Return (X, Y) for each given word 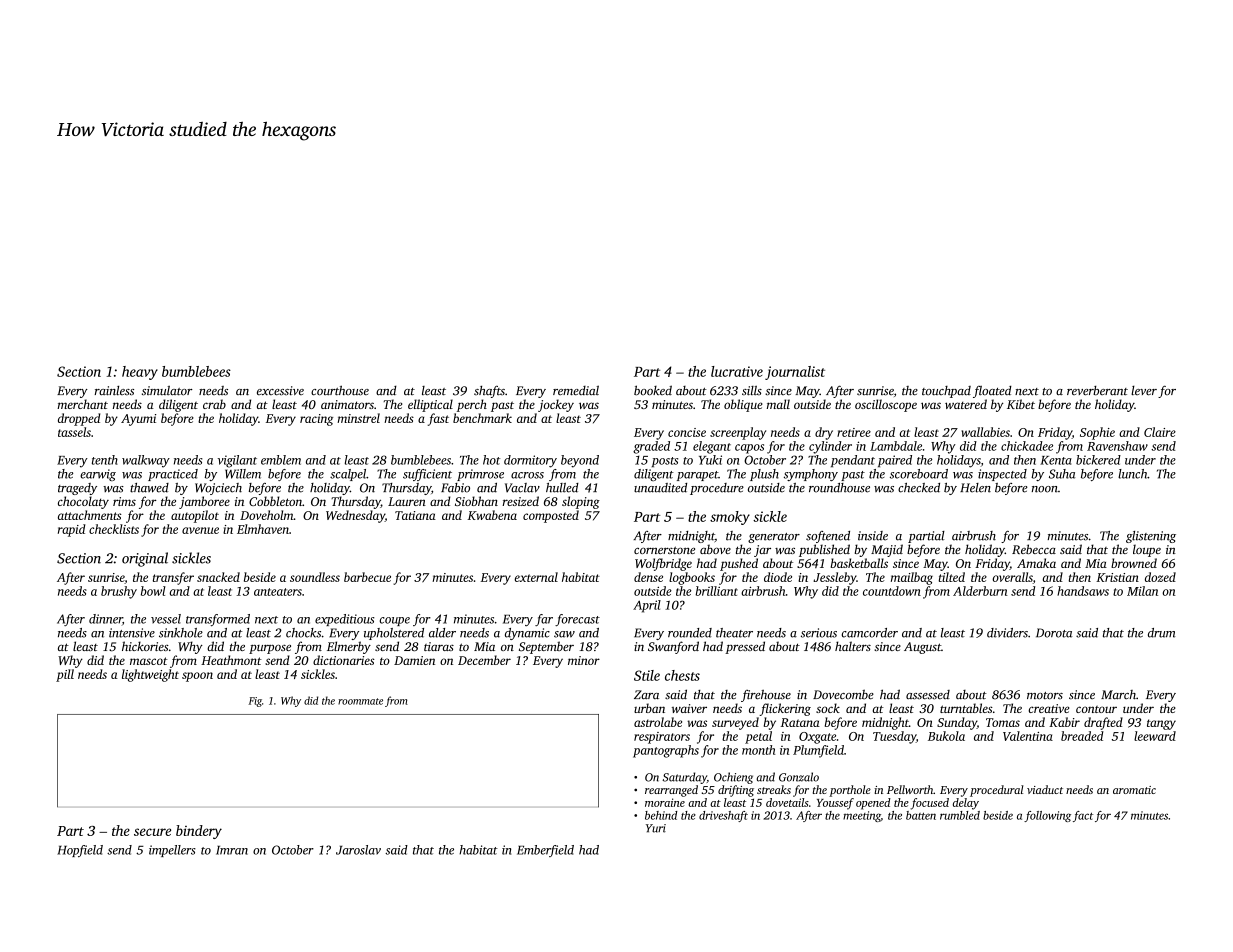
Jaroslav (358, 850)
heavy (140, 373)
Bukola (946, 736)
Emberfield (545, 851)
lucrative (737, 371)
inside (873, 536)
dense (648, 577)
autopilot (195, 516)
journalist (795, 373)
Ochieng (733, 778)
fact (1083, 816)
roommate (360, 701)
